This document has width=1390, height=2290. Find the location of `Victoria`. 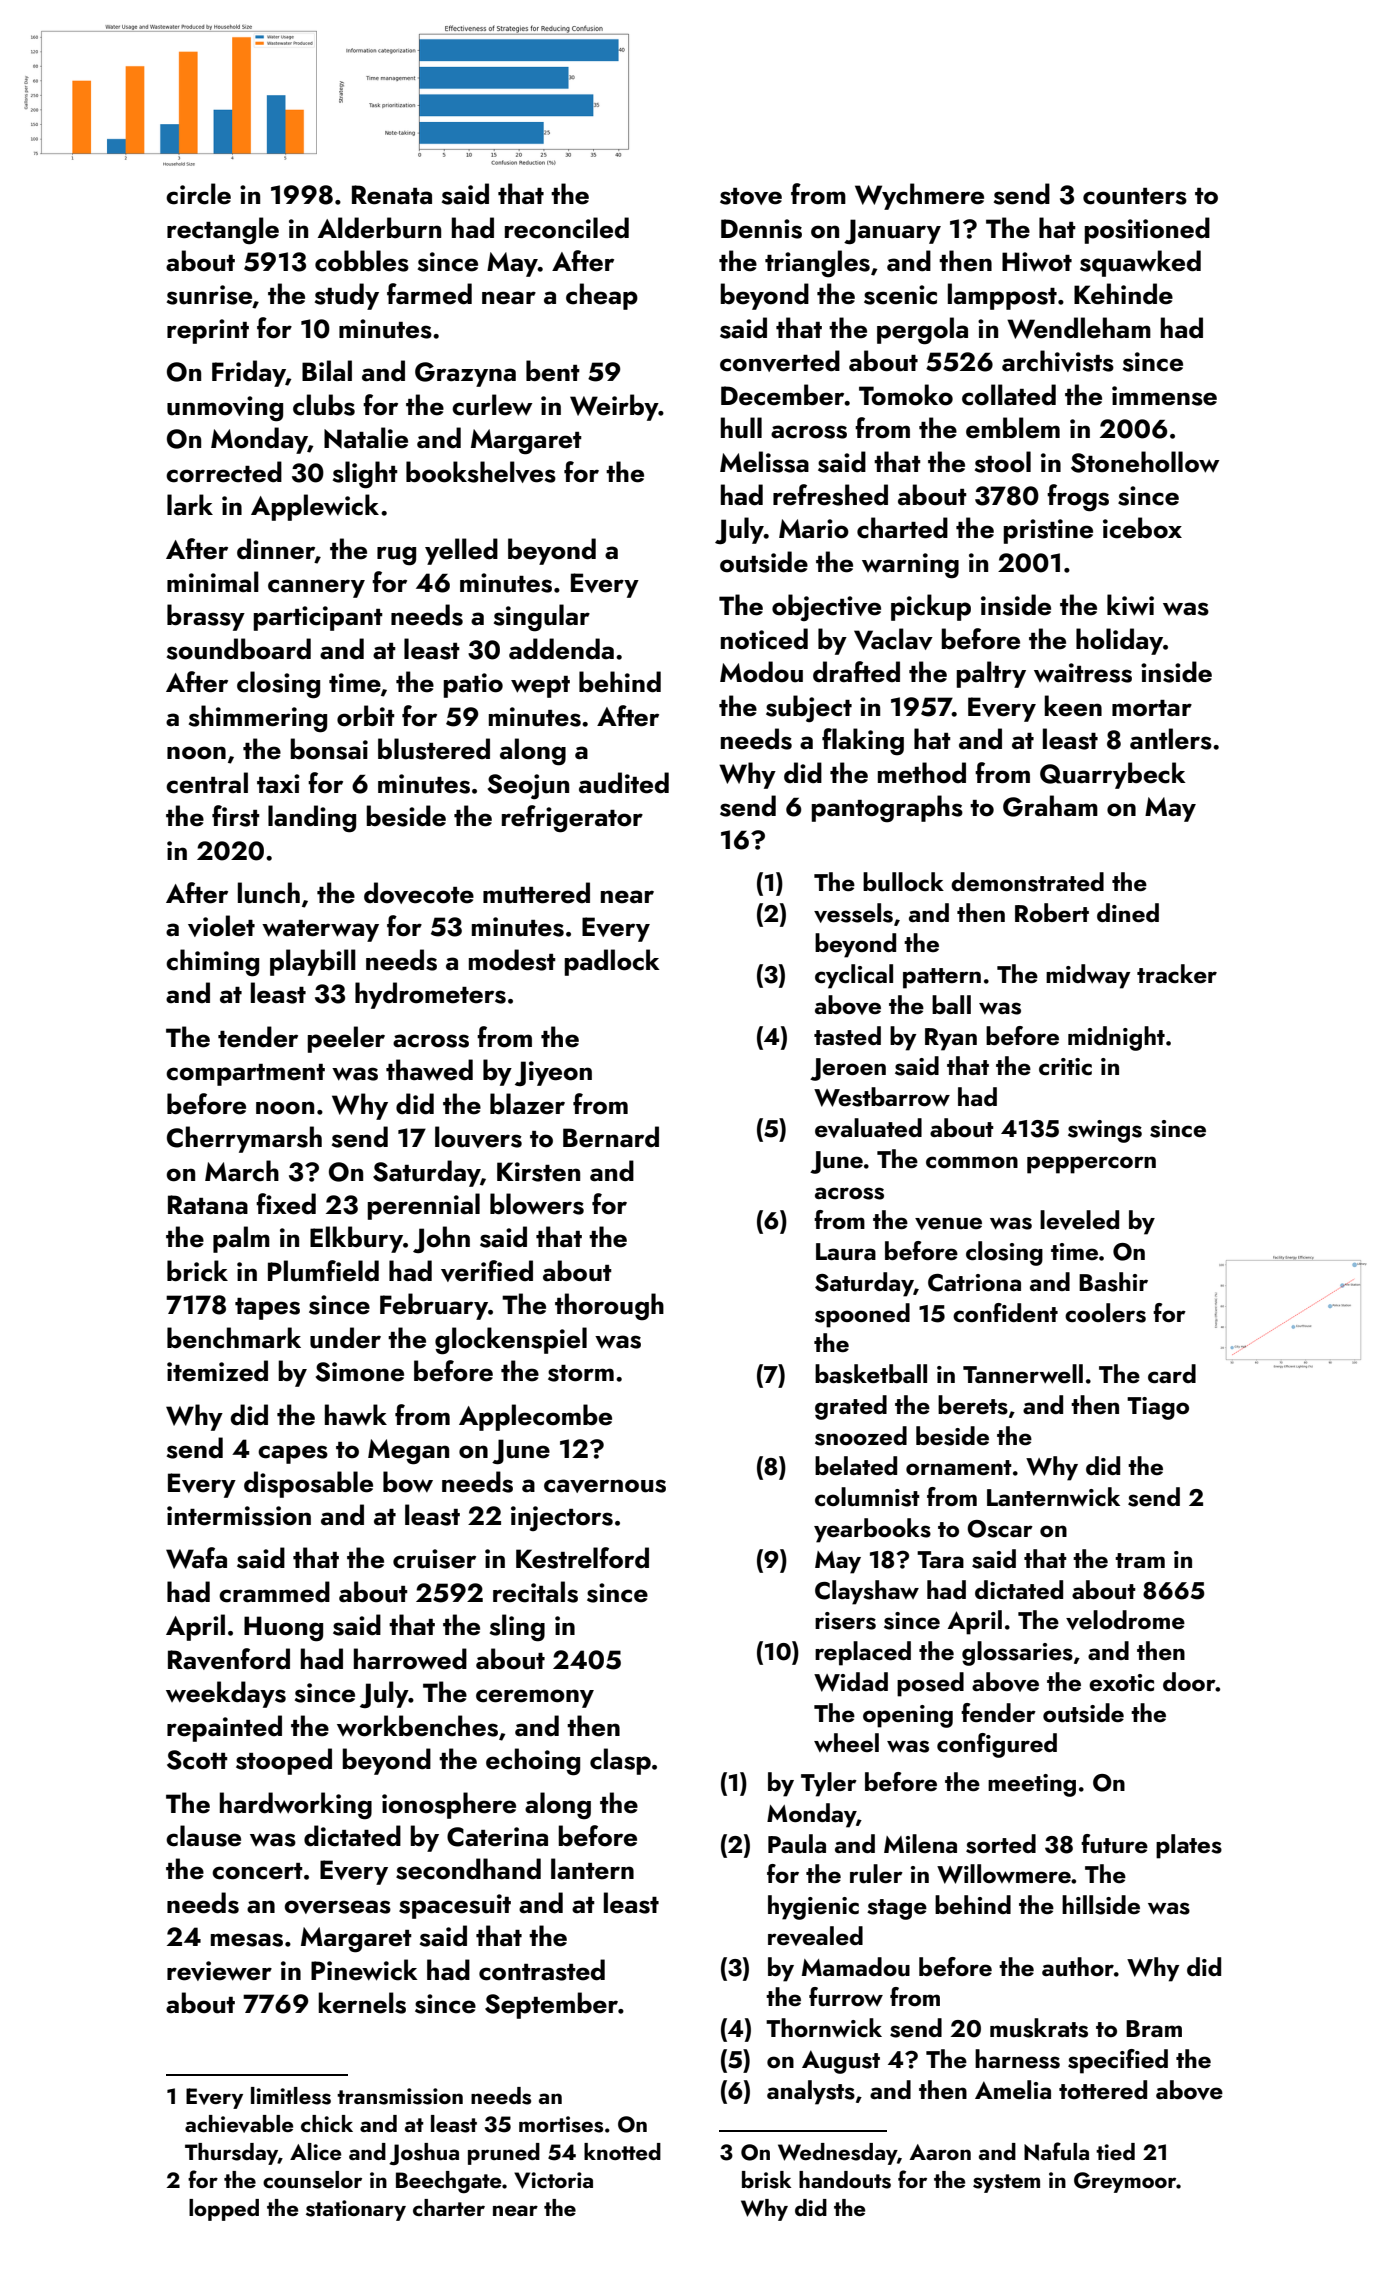

Victoria is located at coordinates (553, 2180).
